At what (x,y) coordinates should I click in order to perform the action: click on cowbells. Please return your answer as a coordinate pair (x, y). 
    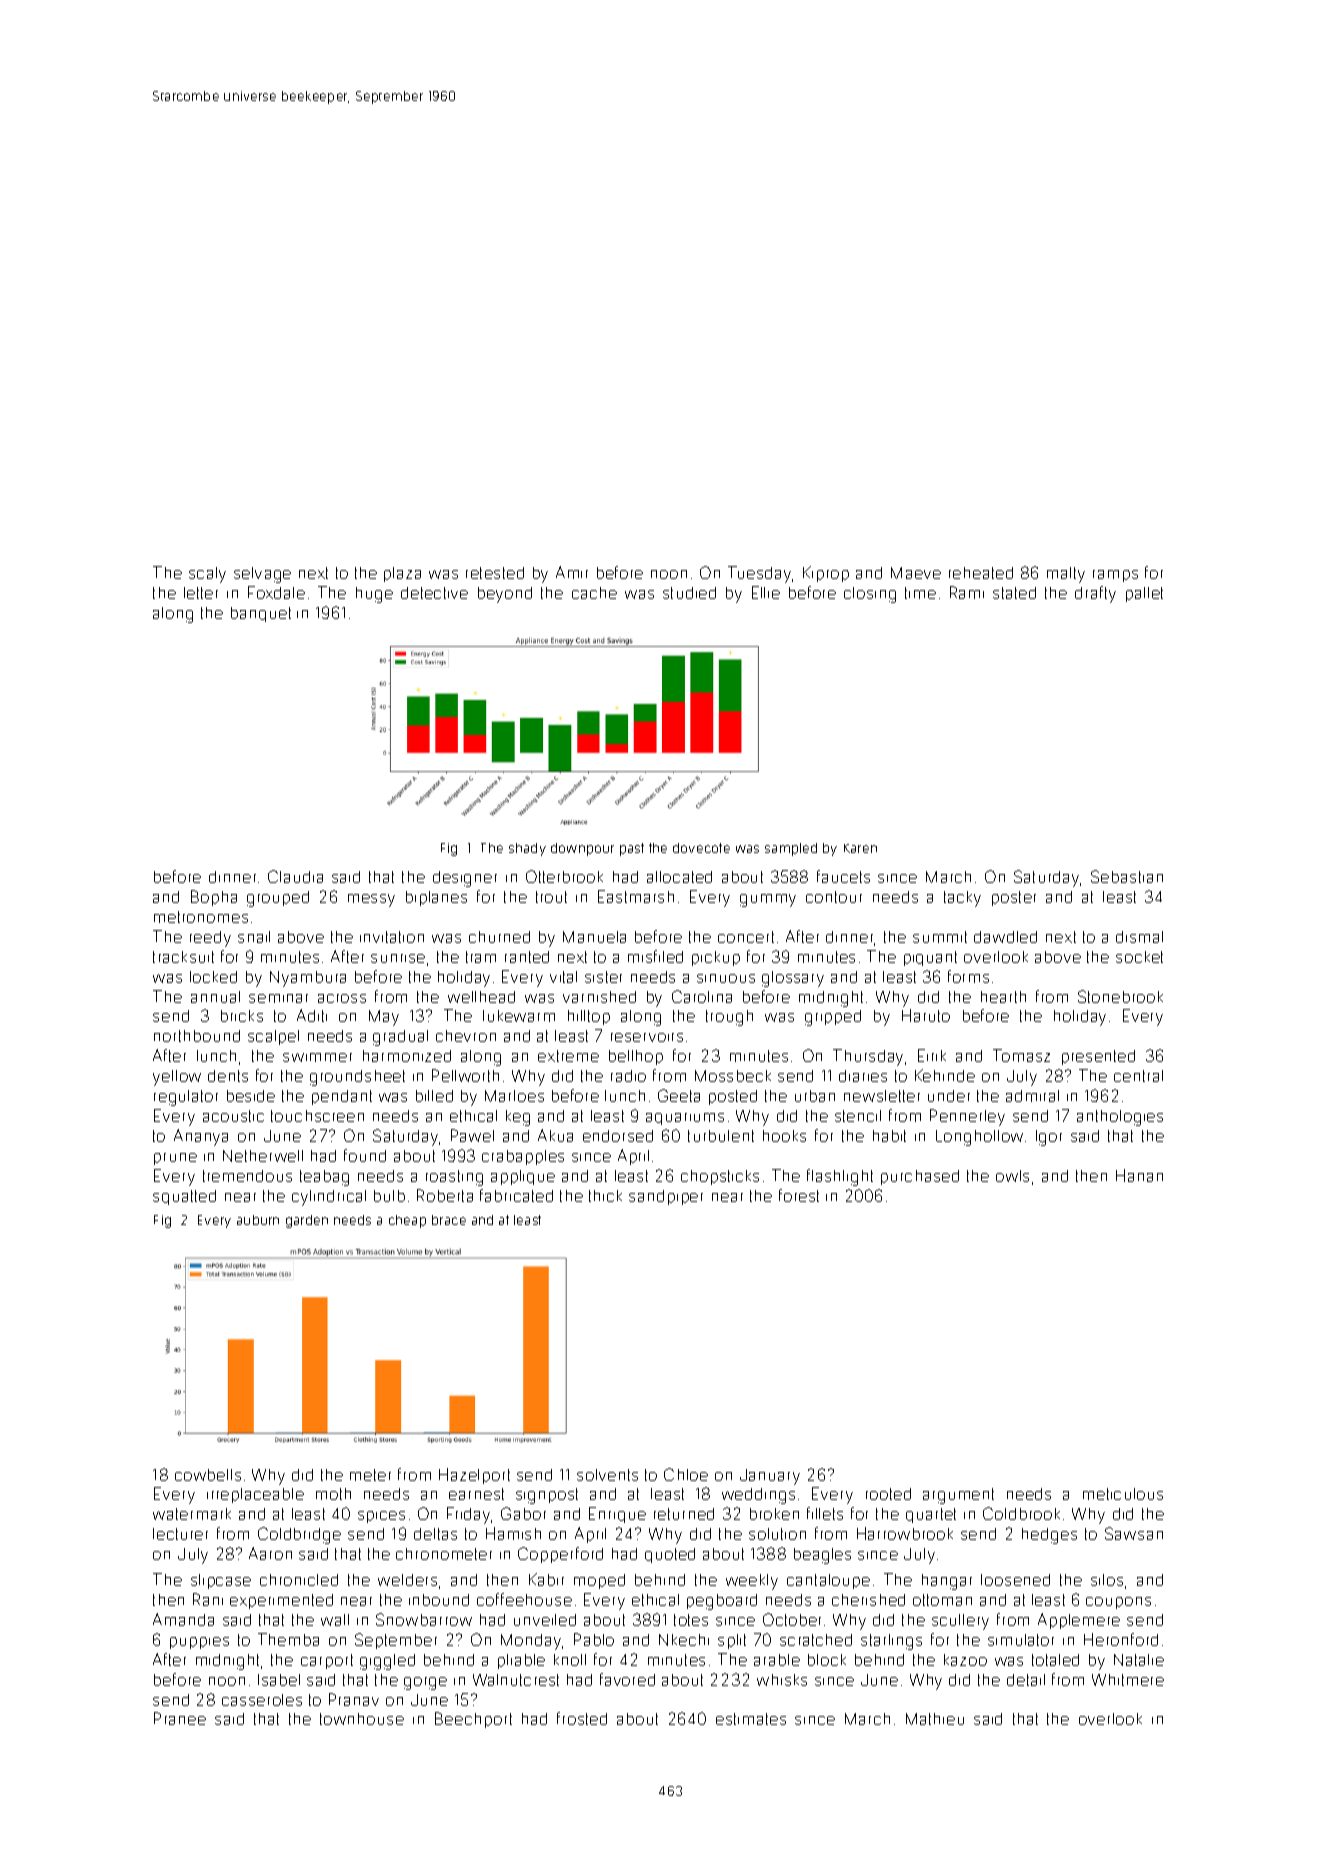
    Looking at the image, I should click on (208, 1475).
